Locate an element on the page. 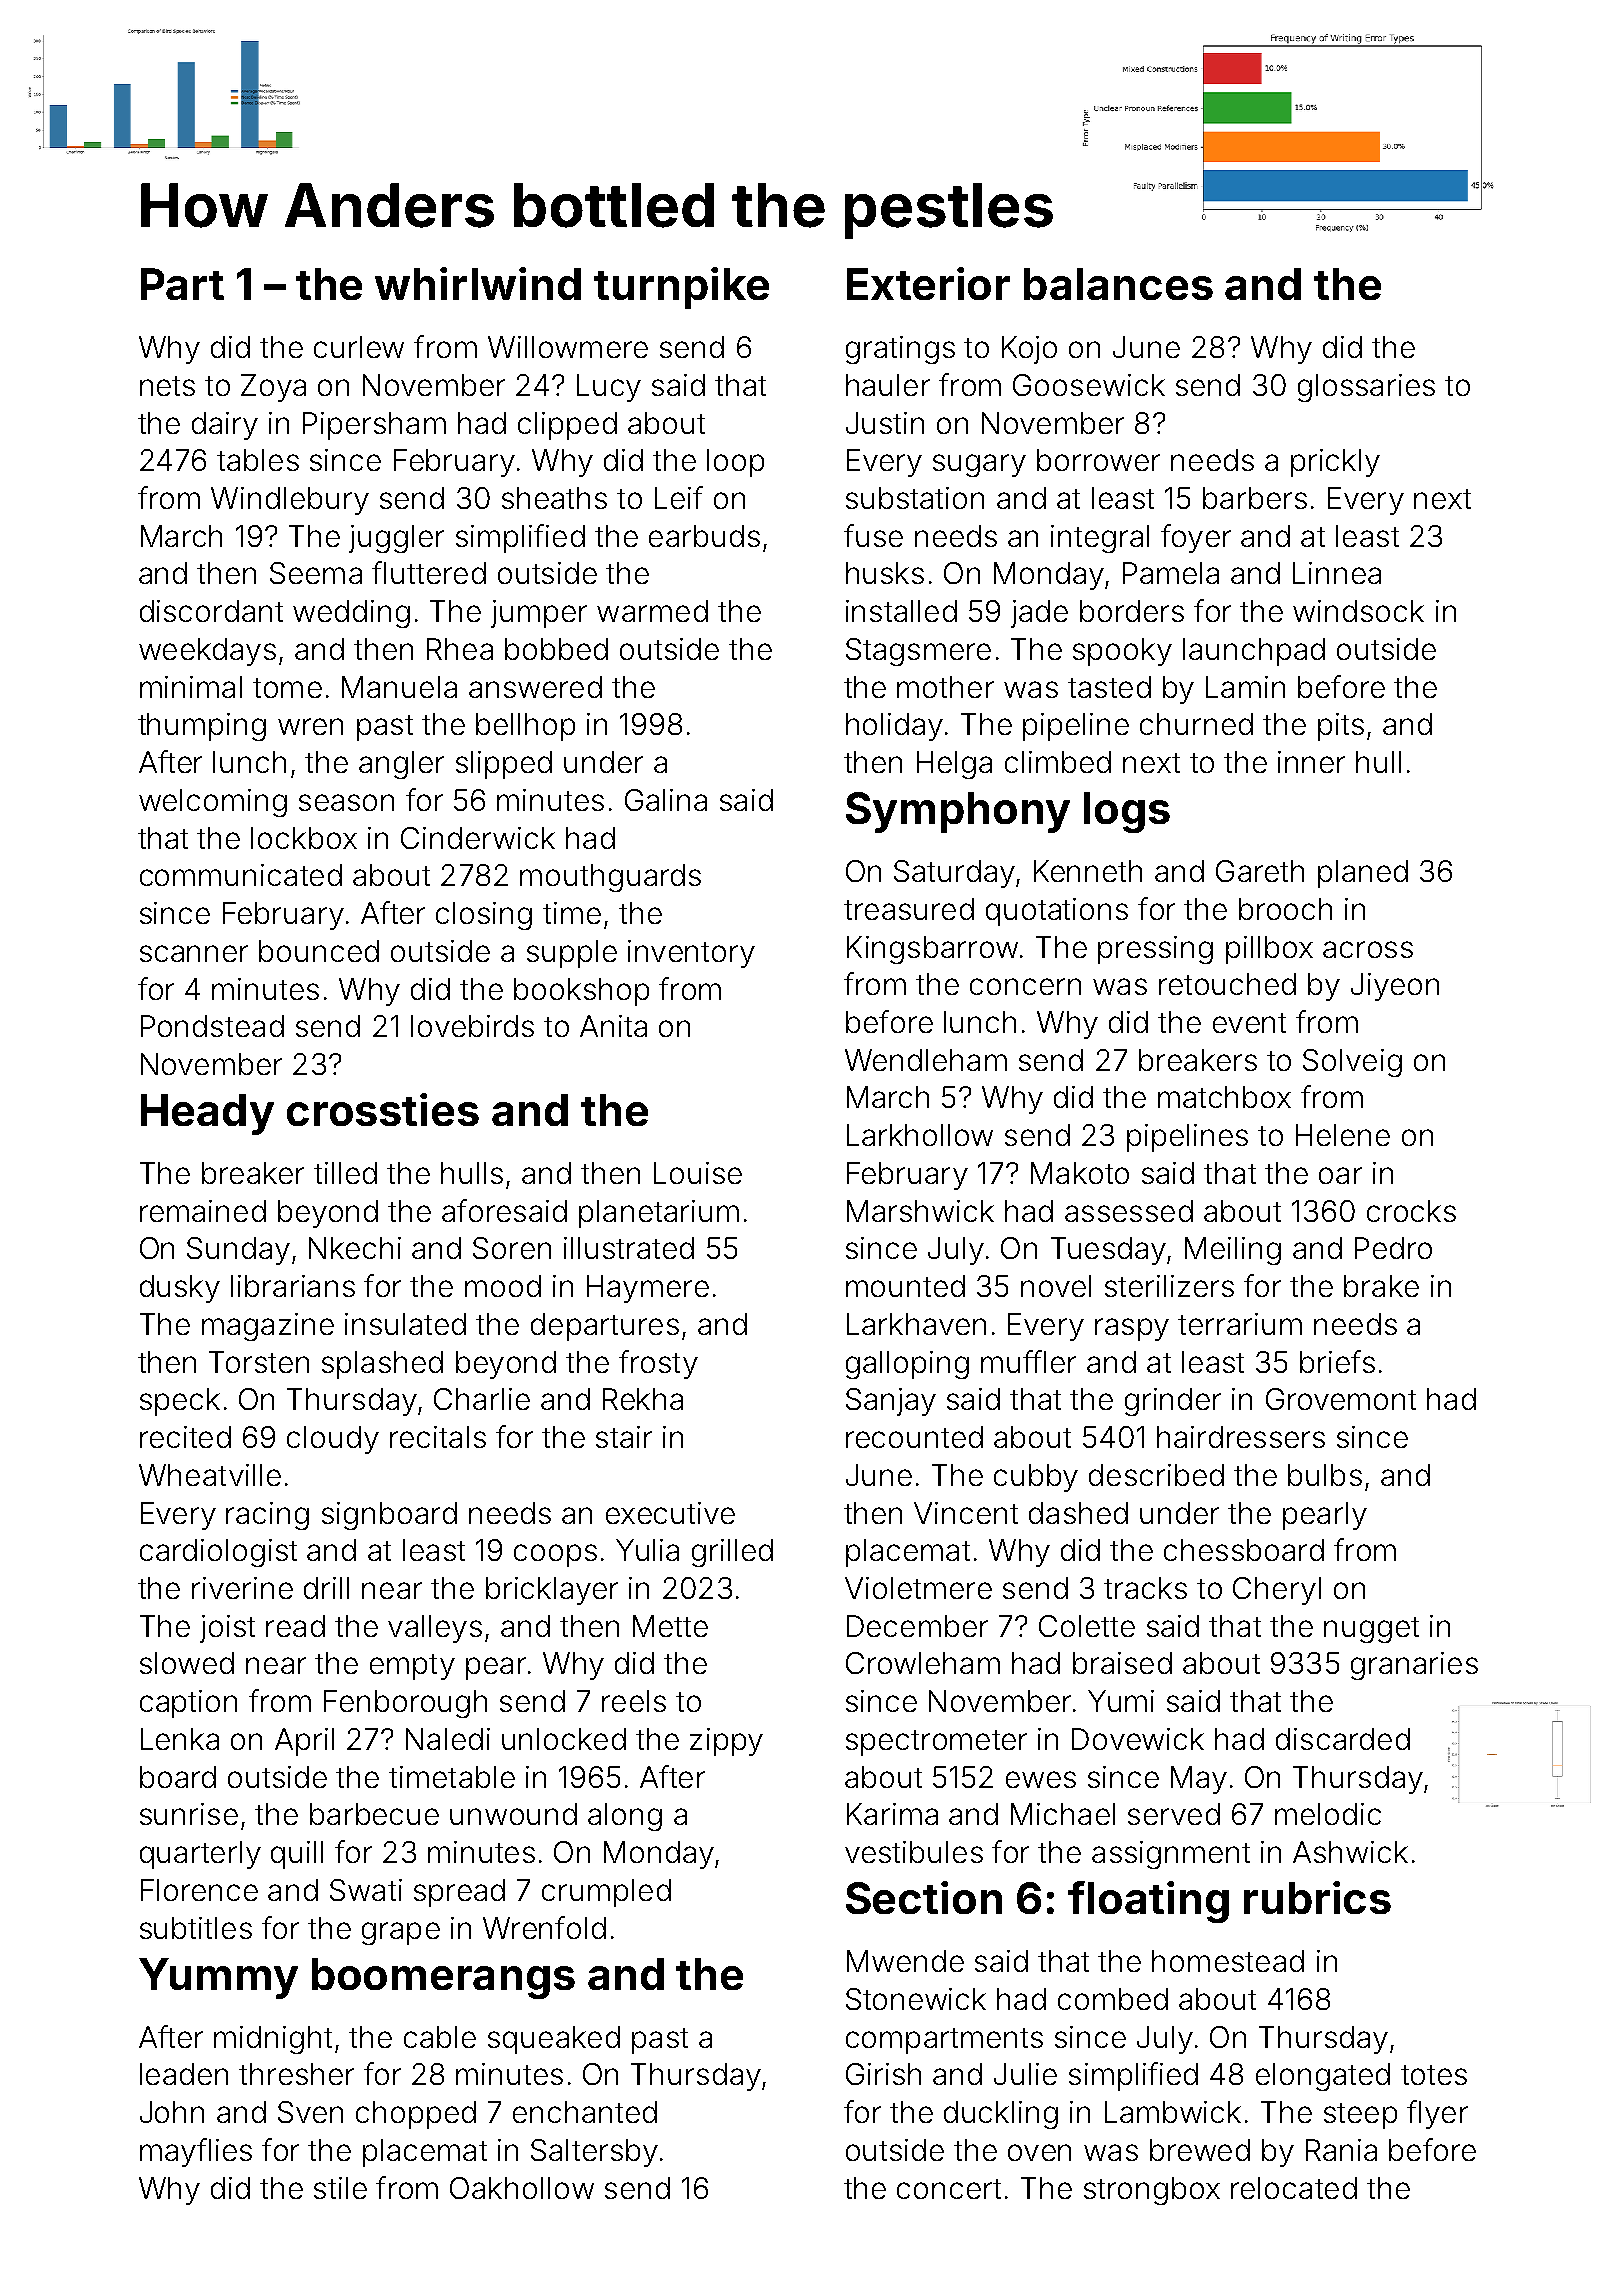 This image has height=2292, width=1620. curlew is located at coordinates (359, 347).
